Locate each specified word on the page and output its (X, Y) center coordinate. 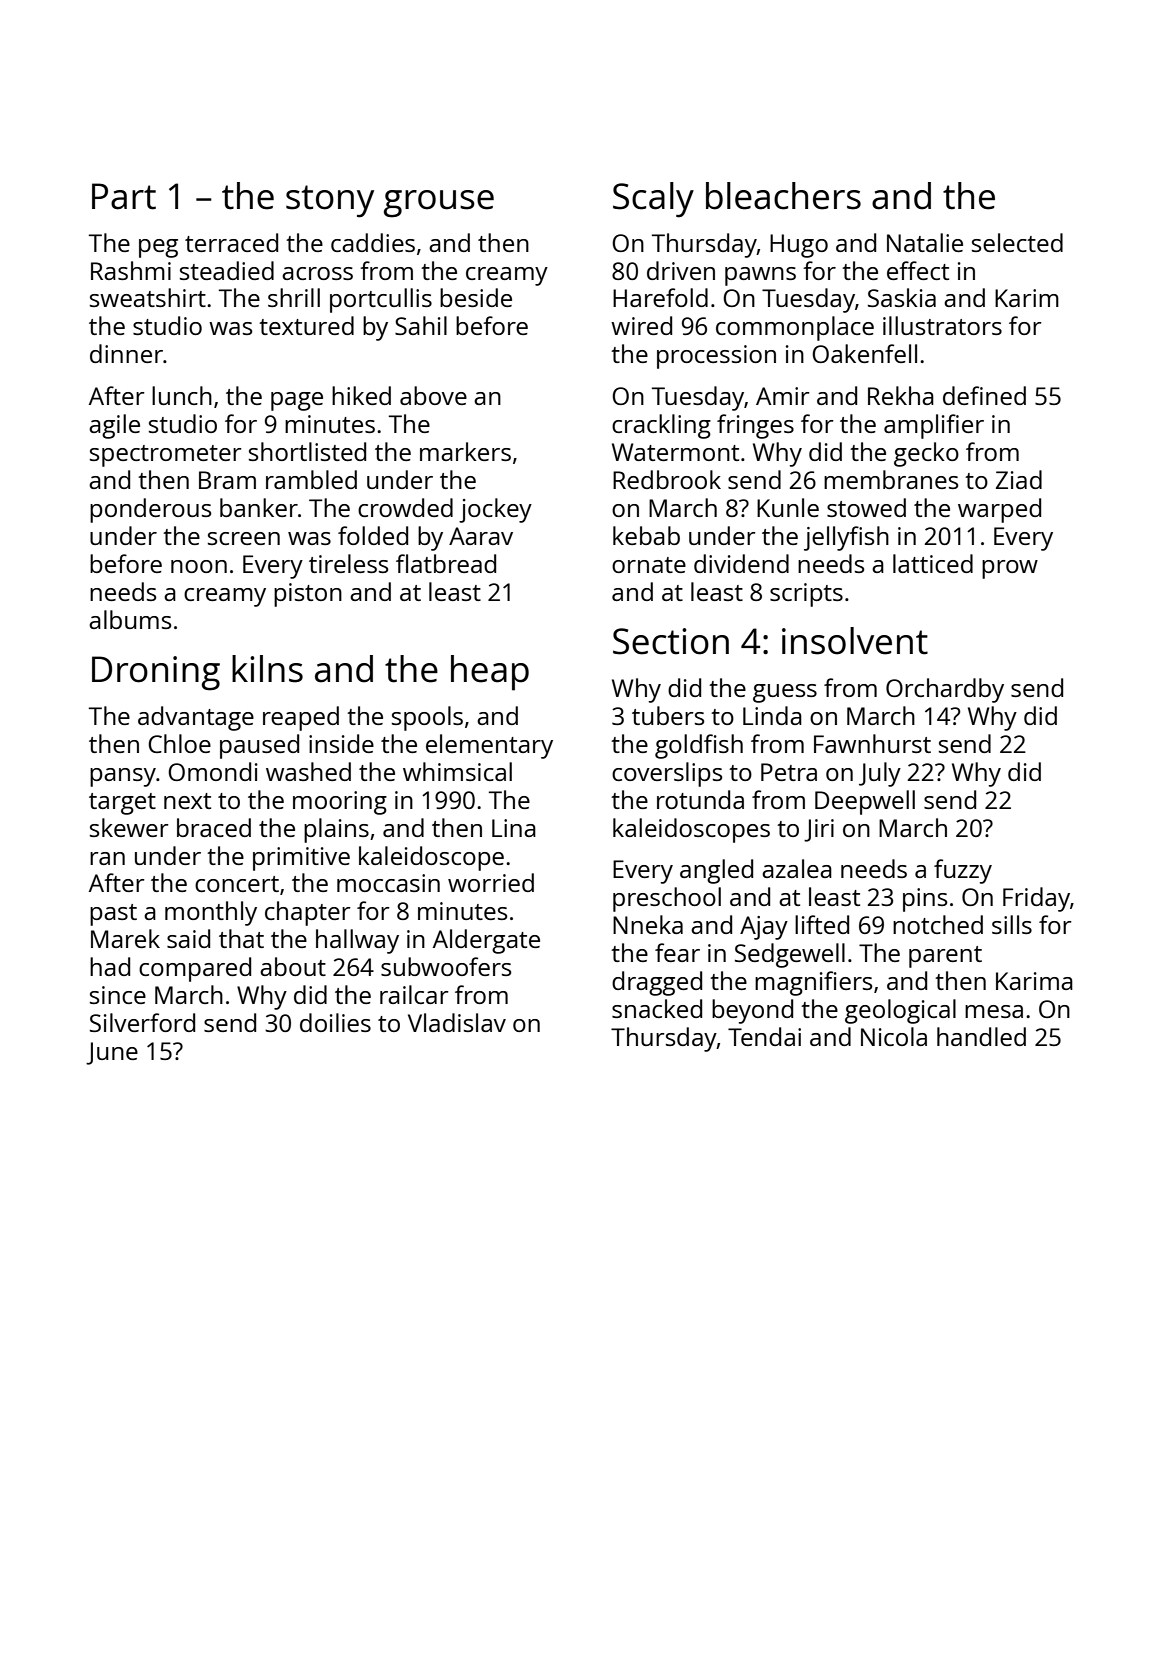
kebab (646, 535)
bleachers (783, 196)
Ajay (764, 928)
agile (114, 426)
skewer (129, 827)
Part (124, 196)
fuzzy (963, 871)
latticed (933, 563)
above (433, 395)
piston (308, 595)
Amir (783, 396)
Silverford (142, 1022)
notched (938, 924)
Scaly (653, 200)
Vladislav (457, 1022)
